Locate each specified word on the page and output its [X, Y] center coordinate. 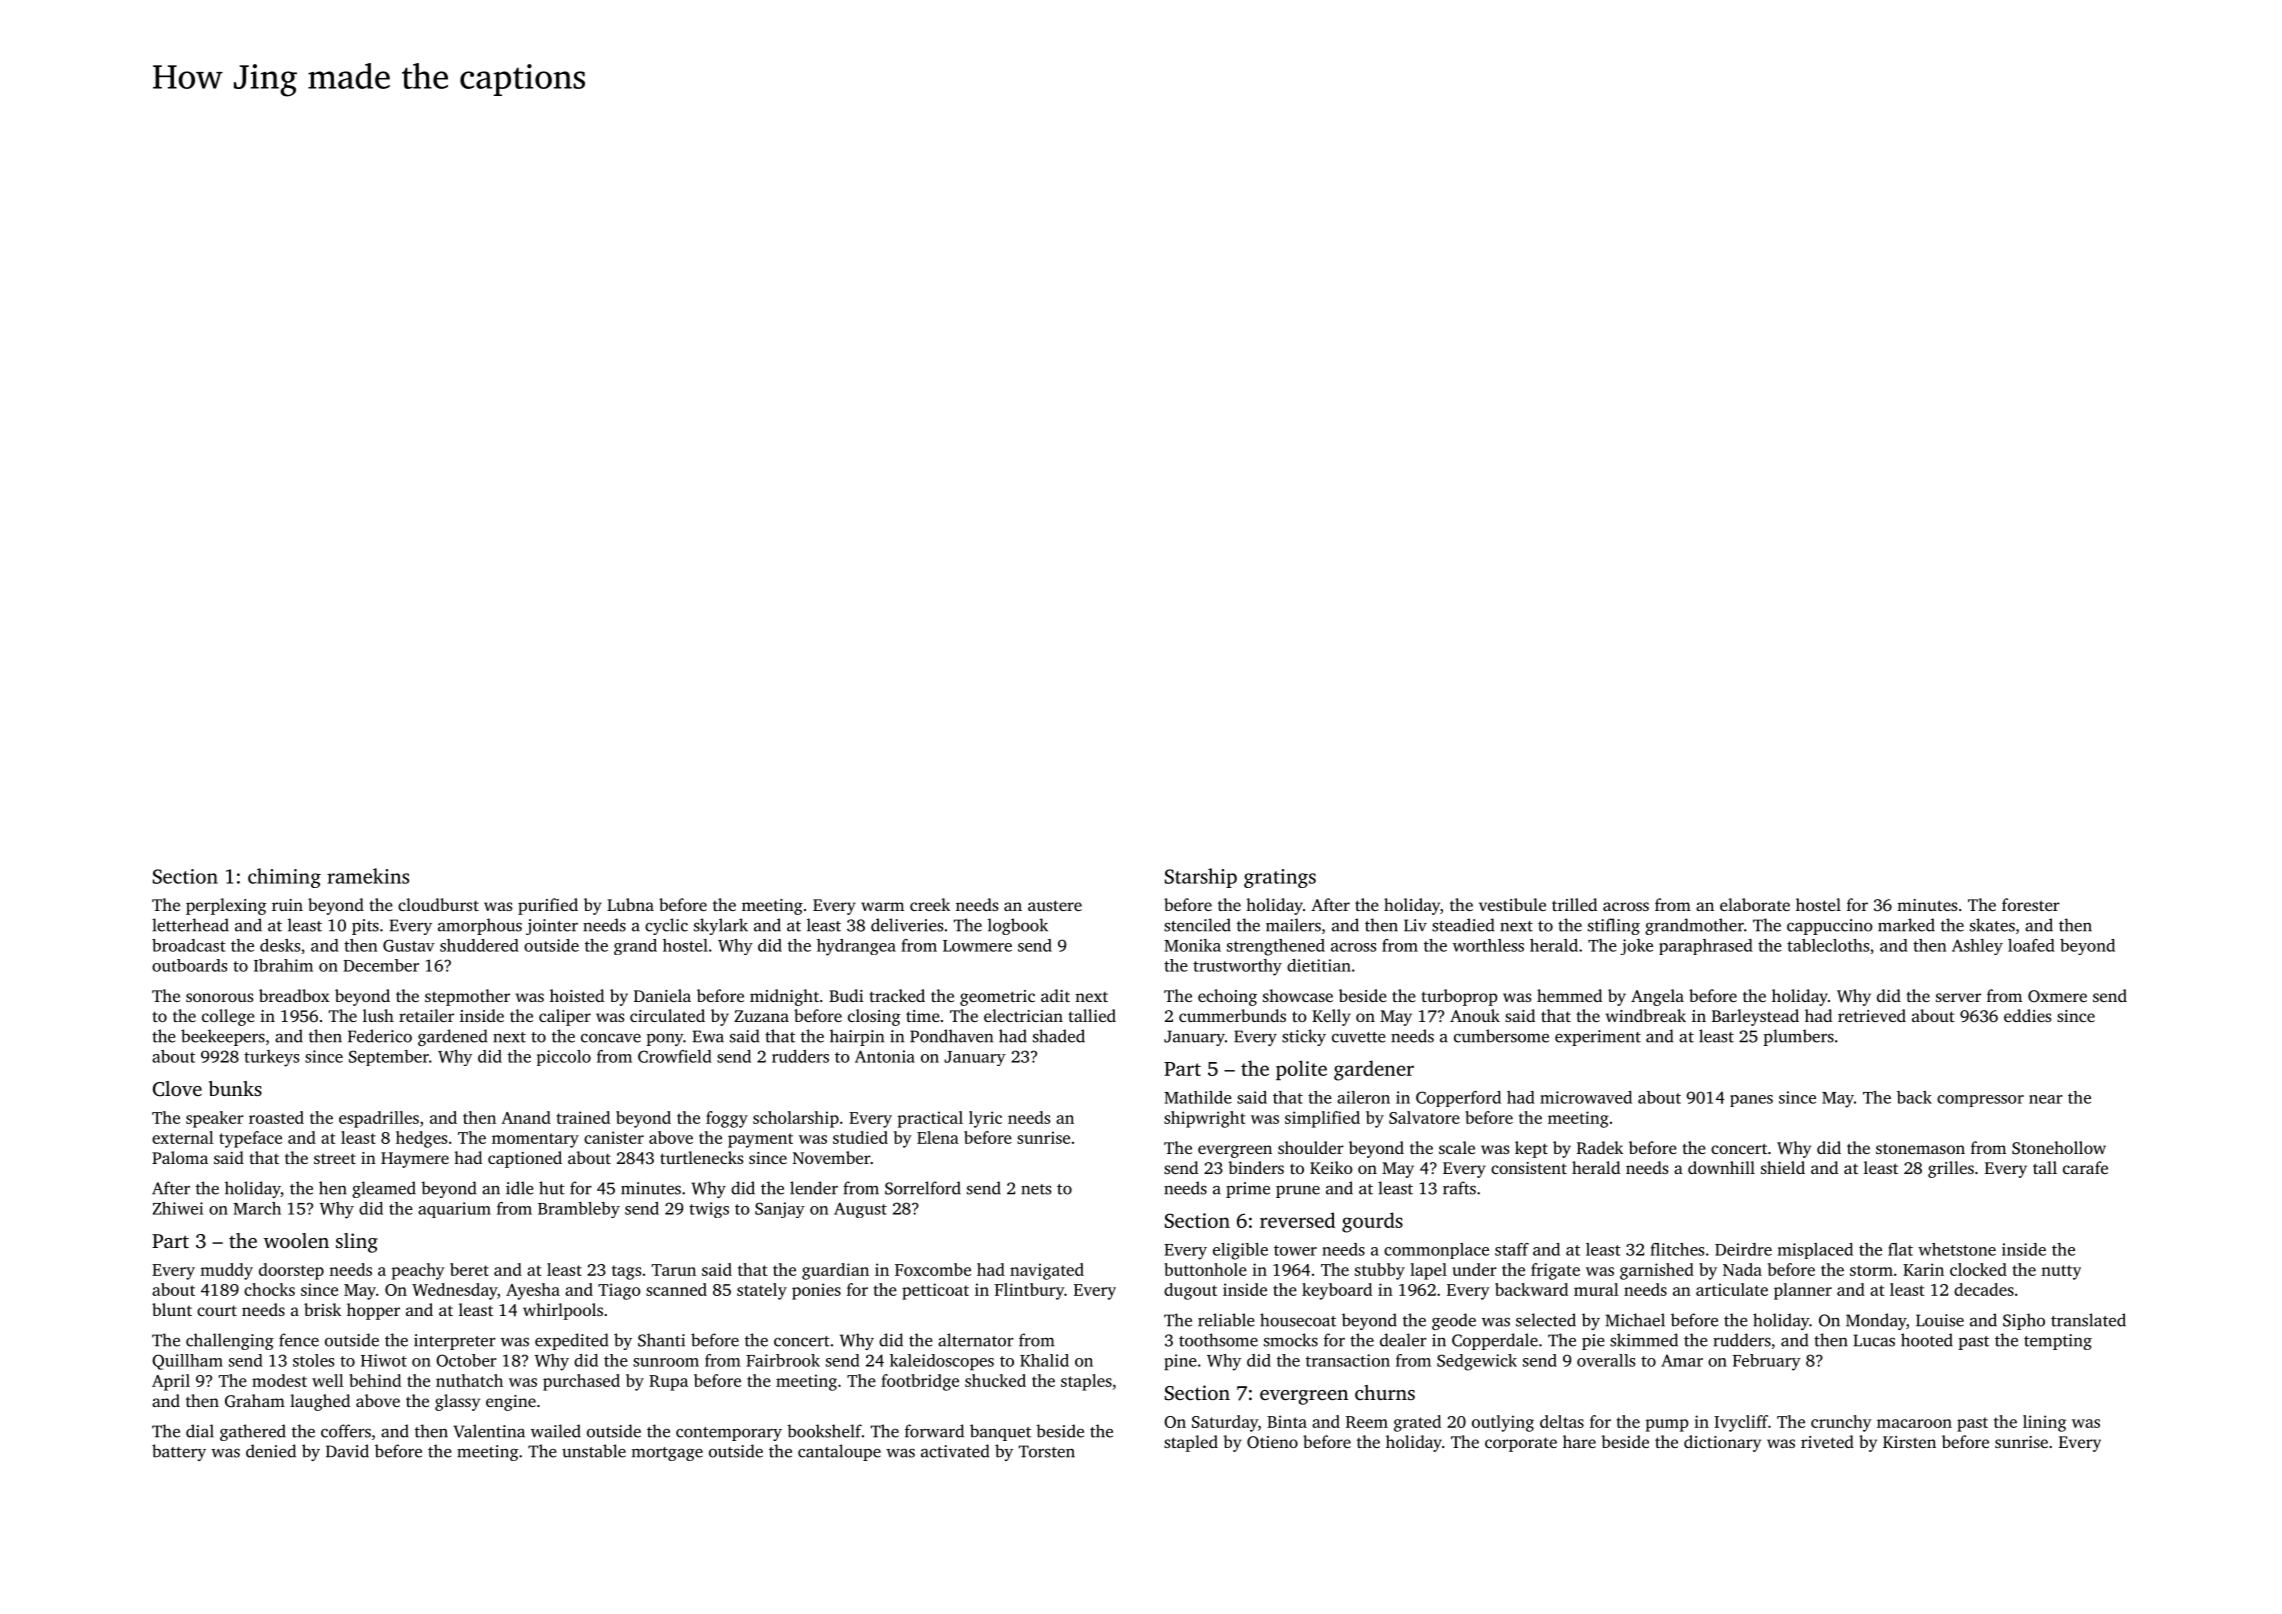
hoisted [577, 995]
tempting [2058, 1342]
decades [1984, 1289]
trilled [1574, 904]
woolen [296, 1240]
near [2046, 1099]
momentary [535, 1140]
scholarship [796, 1119]
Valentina [489, 1431]
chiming [284, 878]
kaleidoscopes [942, 1362]
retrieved [1872, 1015]
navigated [1047, 1271]
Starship [1201, 878]
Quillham [187, 1362]
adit [1055, 995]
